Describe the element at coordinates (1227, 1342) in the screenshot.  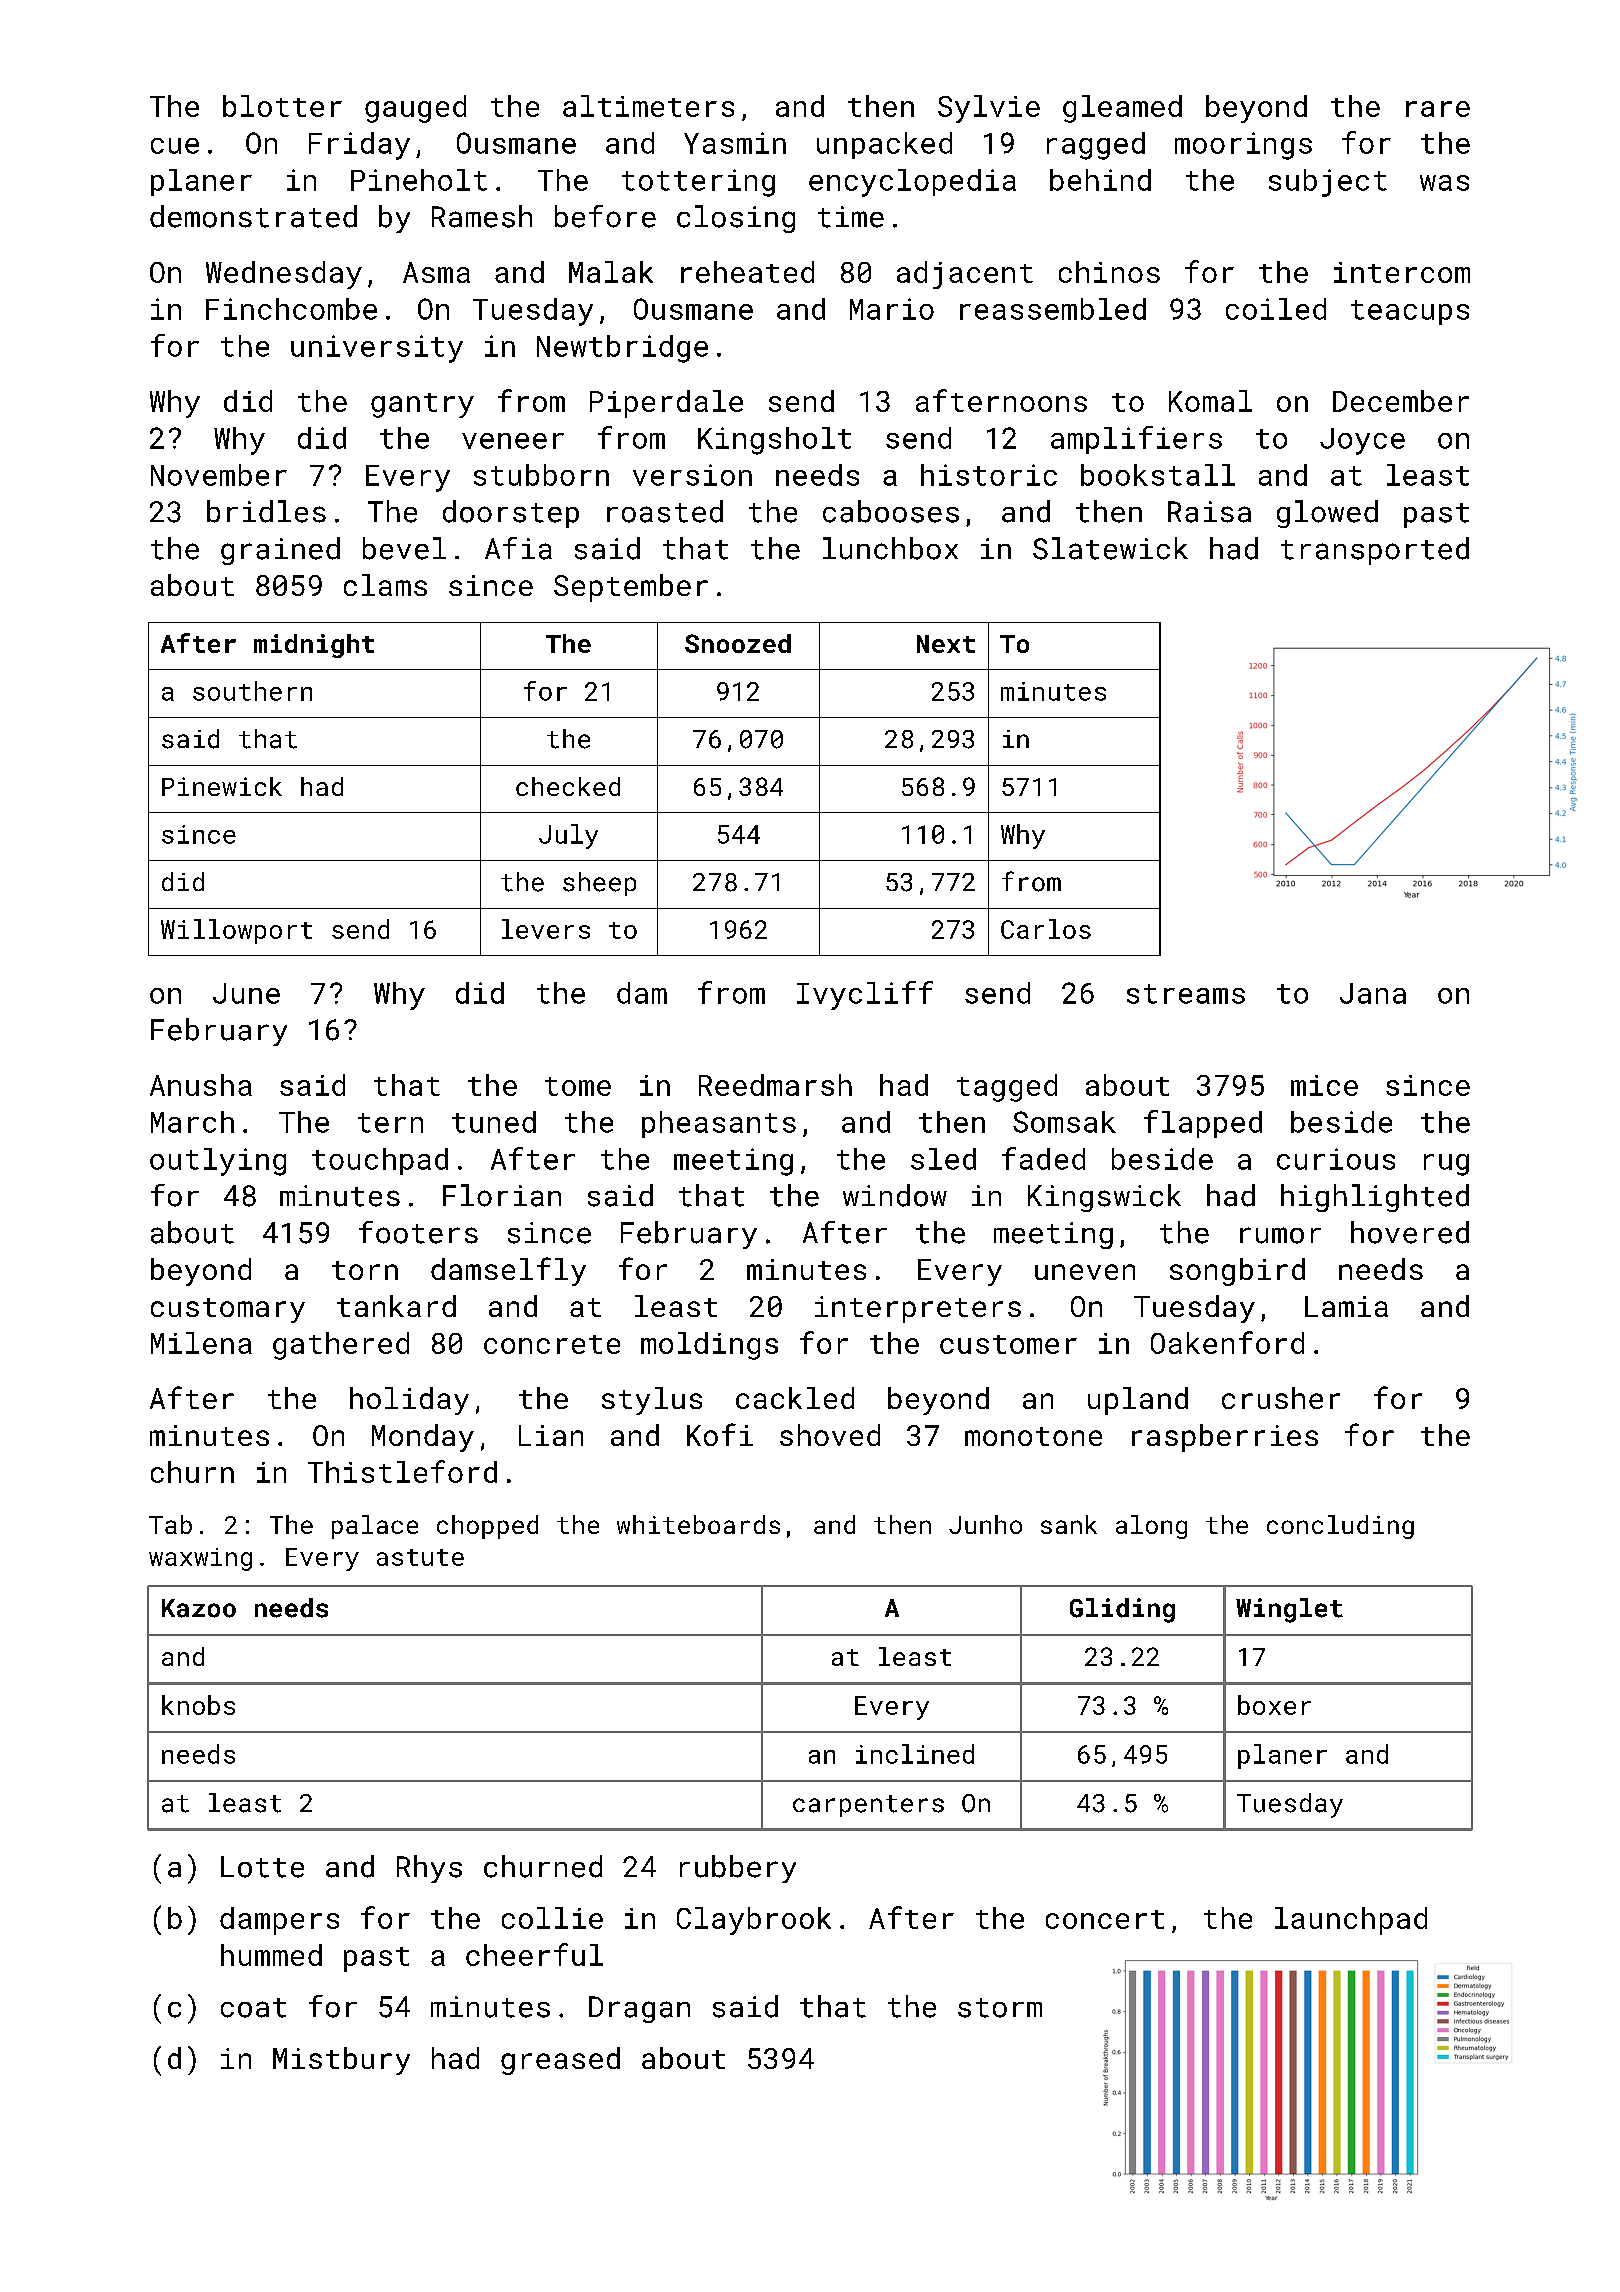
I see `Oakenford` at that location.
